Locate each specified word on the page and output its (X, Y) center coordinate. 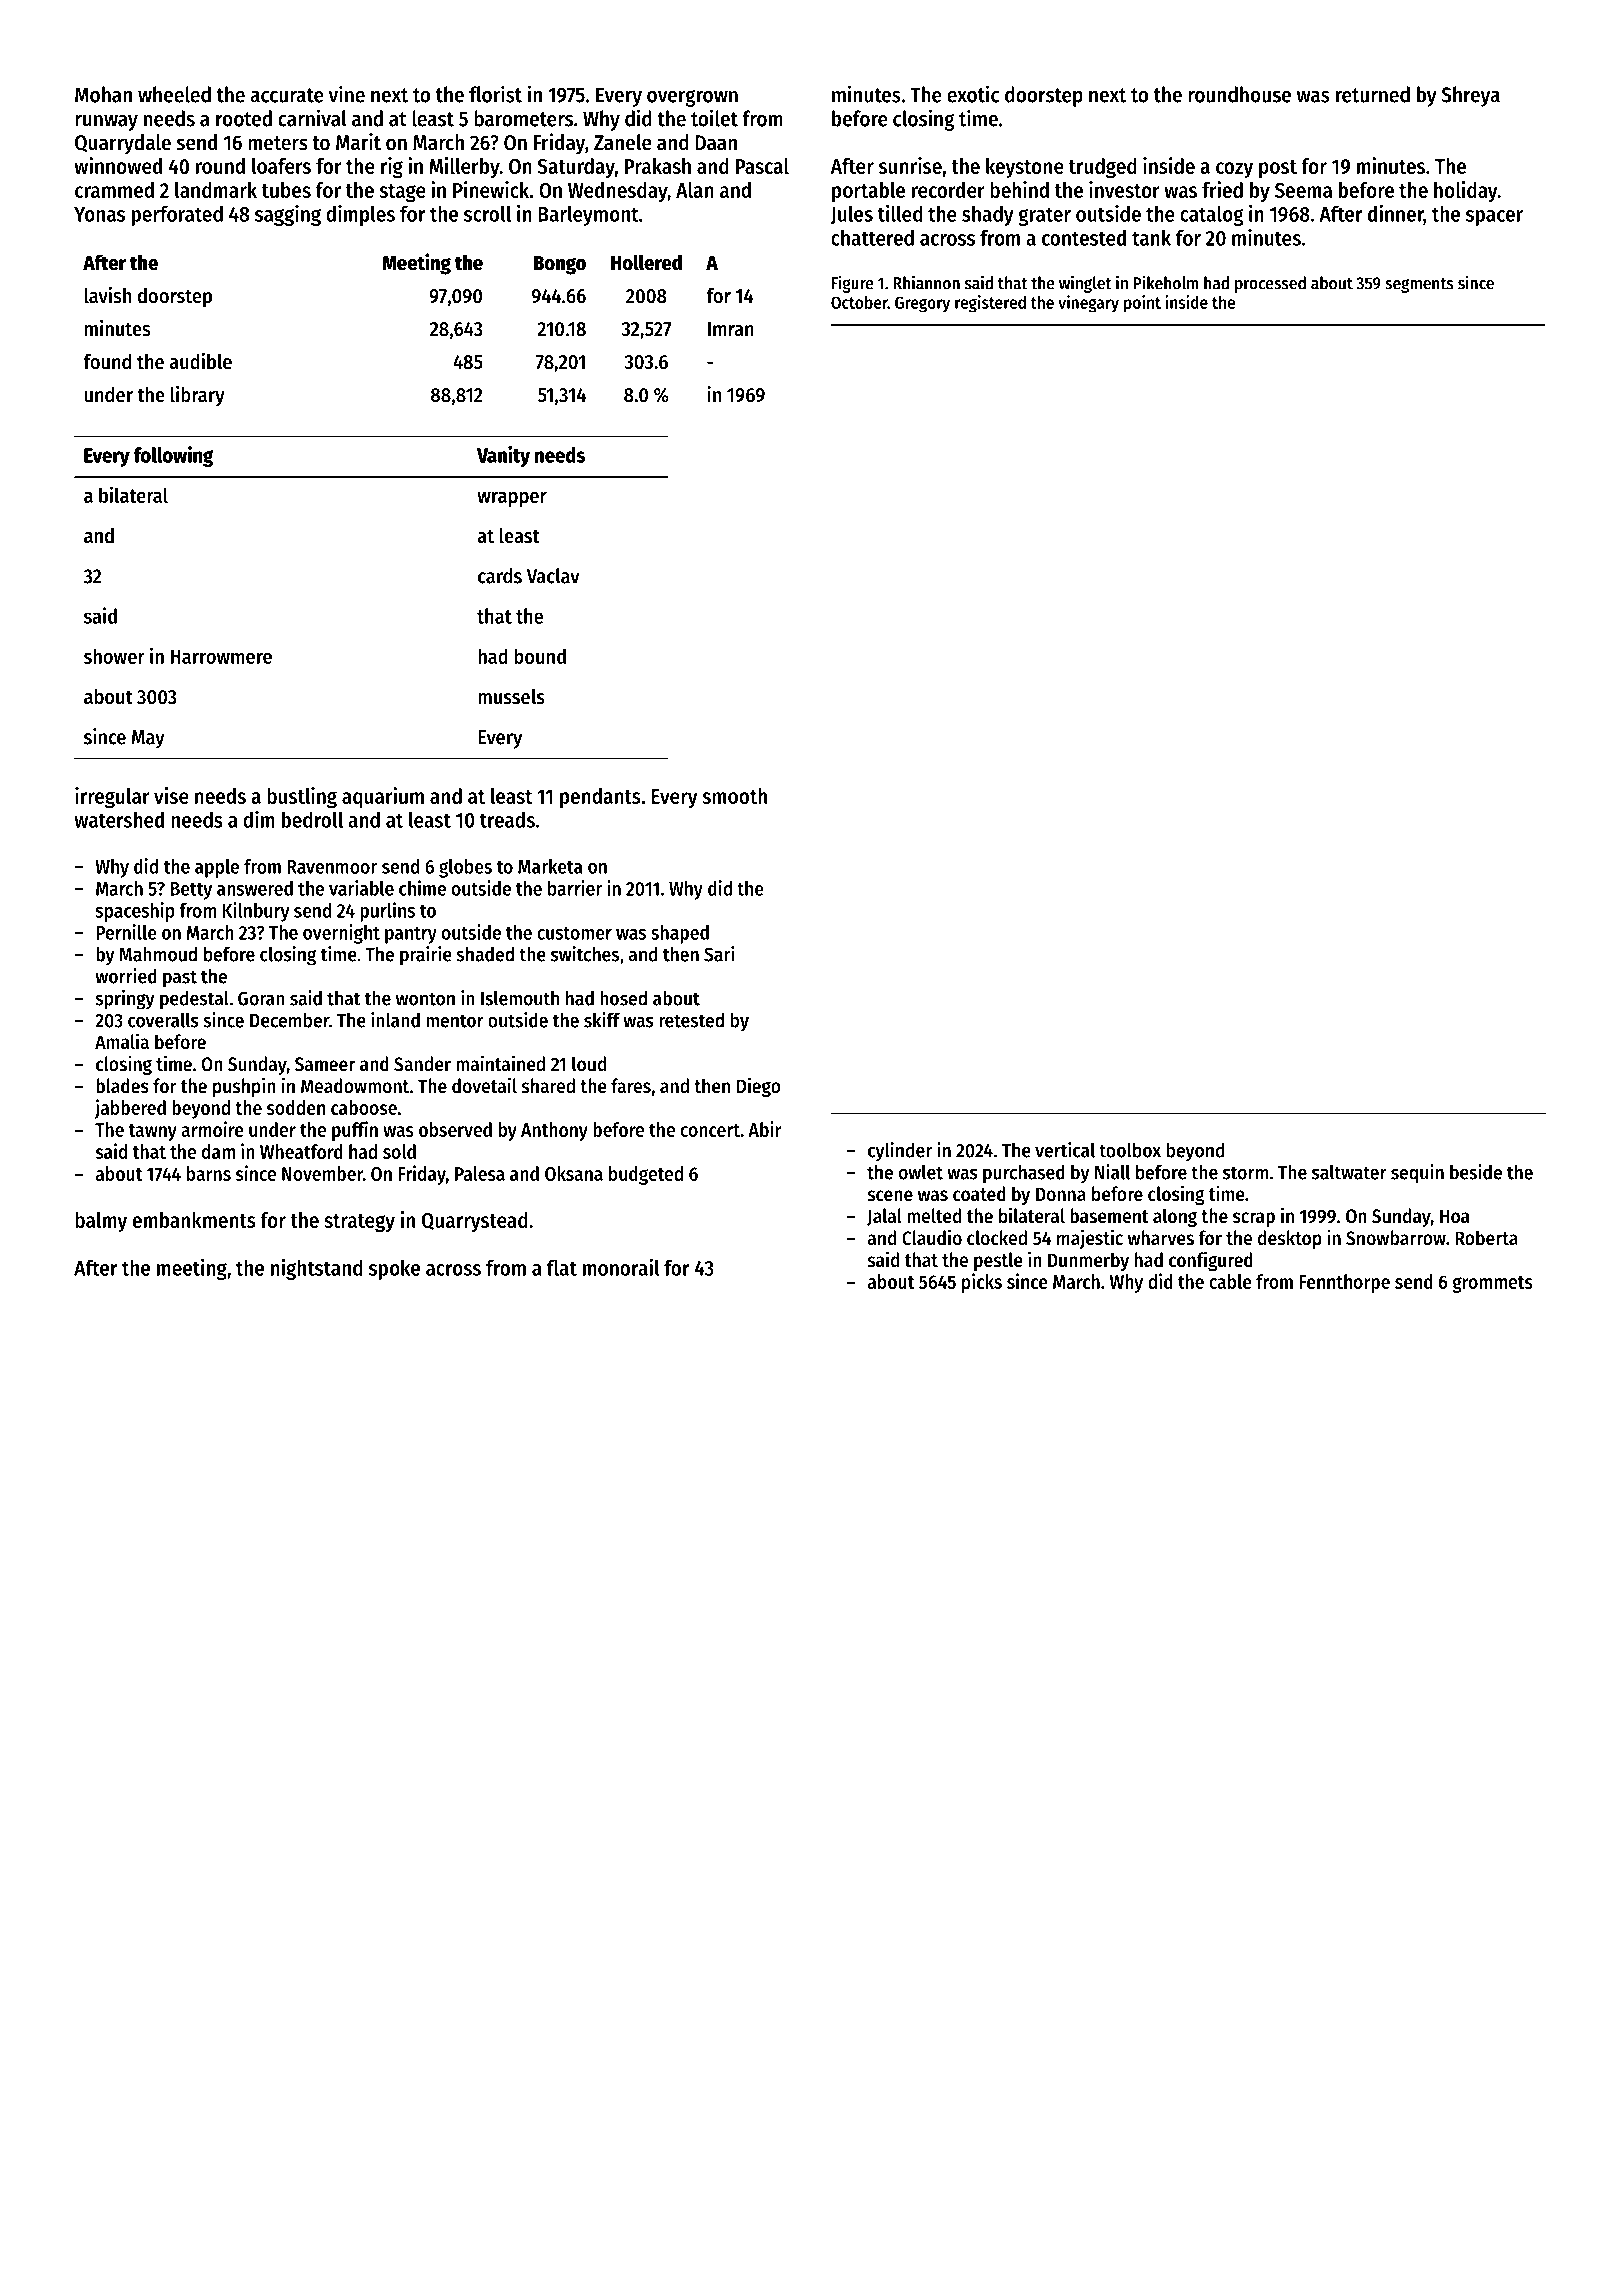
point (1142, 304)
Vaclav (553, 576)
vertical (1065, 1150)
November (322, 1173)
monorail (621, 1267)
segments (1419, 285)
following (173, 456)
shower (114, 656)
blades (122, 1086)
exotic (973, 94)
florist (495, 94)
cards (500, 576)
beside (1476, 1172)
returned (1373, 94)
